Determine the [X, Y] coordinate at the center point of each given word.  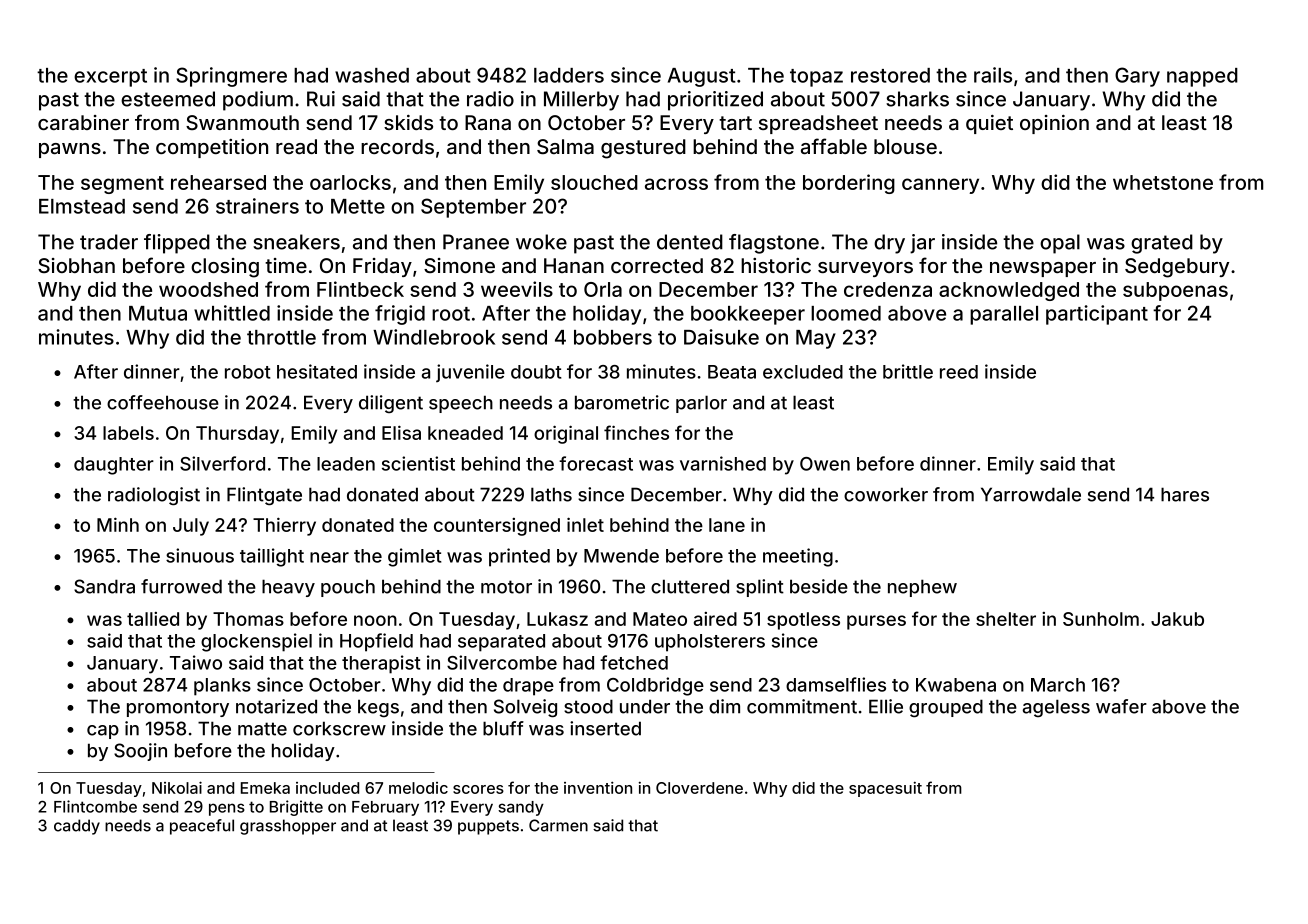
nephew [922, 588]
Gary [1137, 77]
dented [690, 242]
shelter [1006, 619]
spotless [803, 621]
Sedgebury [1177, 268]
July [191, 527]
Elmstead [82, 206]
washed [372, 75]
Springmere [231, 77]
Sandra [104, 586]
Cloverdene [699, 788]
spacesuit [885, 789]
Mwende [621, 556]
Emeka [265, 788]
